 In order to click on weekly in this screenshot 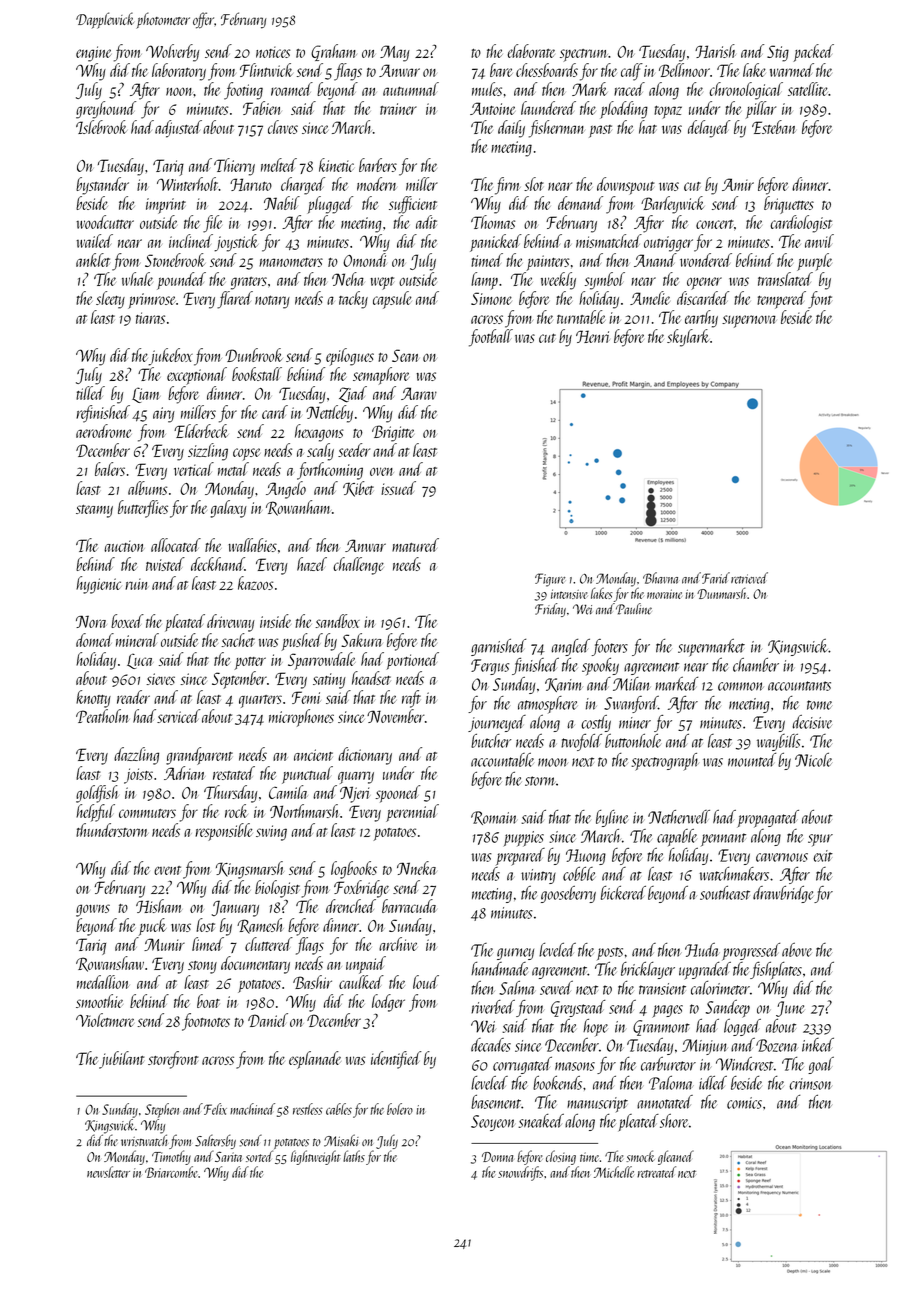, I will do `click(558, 281)`.
